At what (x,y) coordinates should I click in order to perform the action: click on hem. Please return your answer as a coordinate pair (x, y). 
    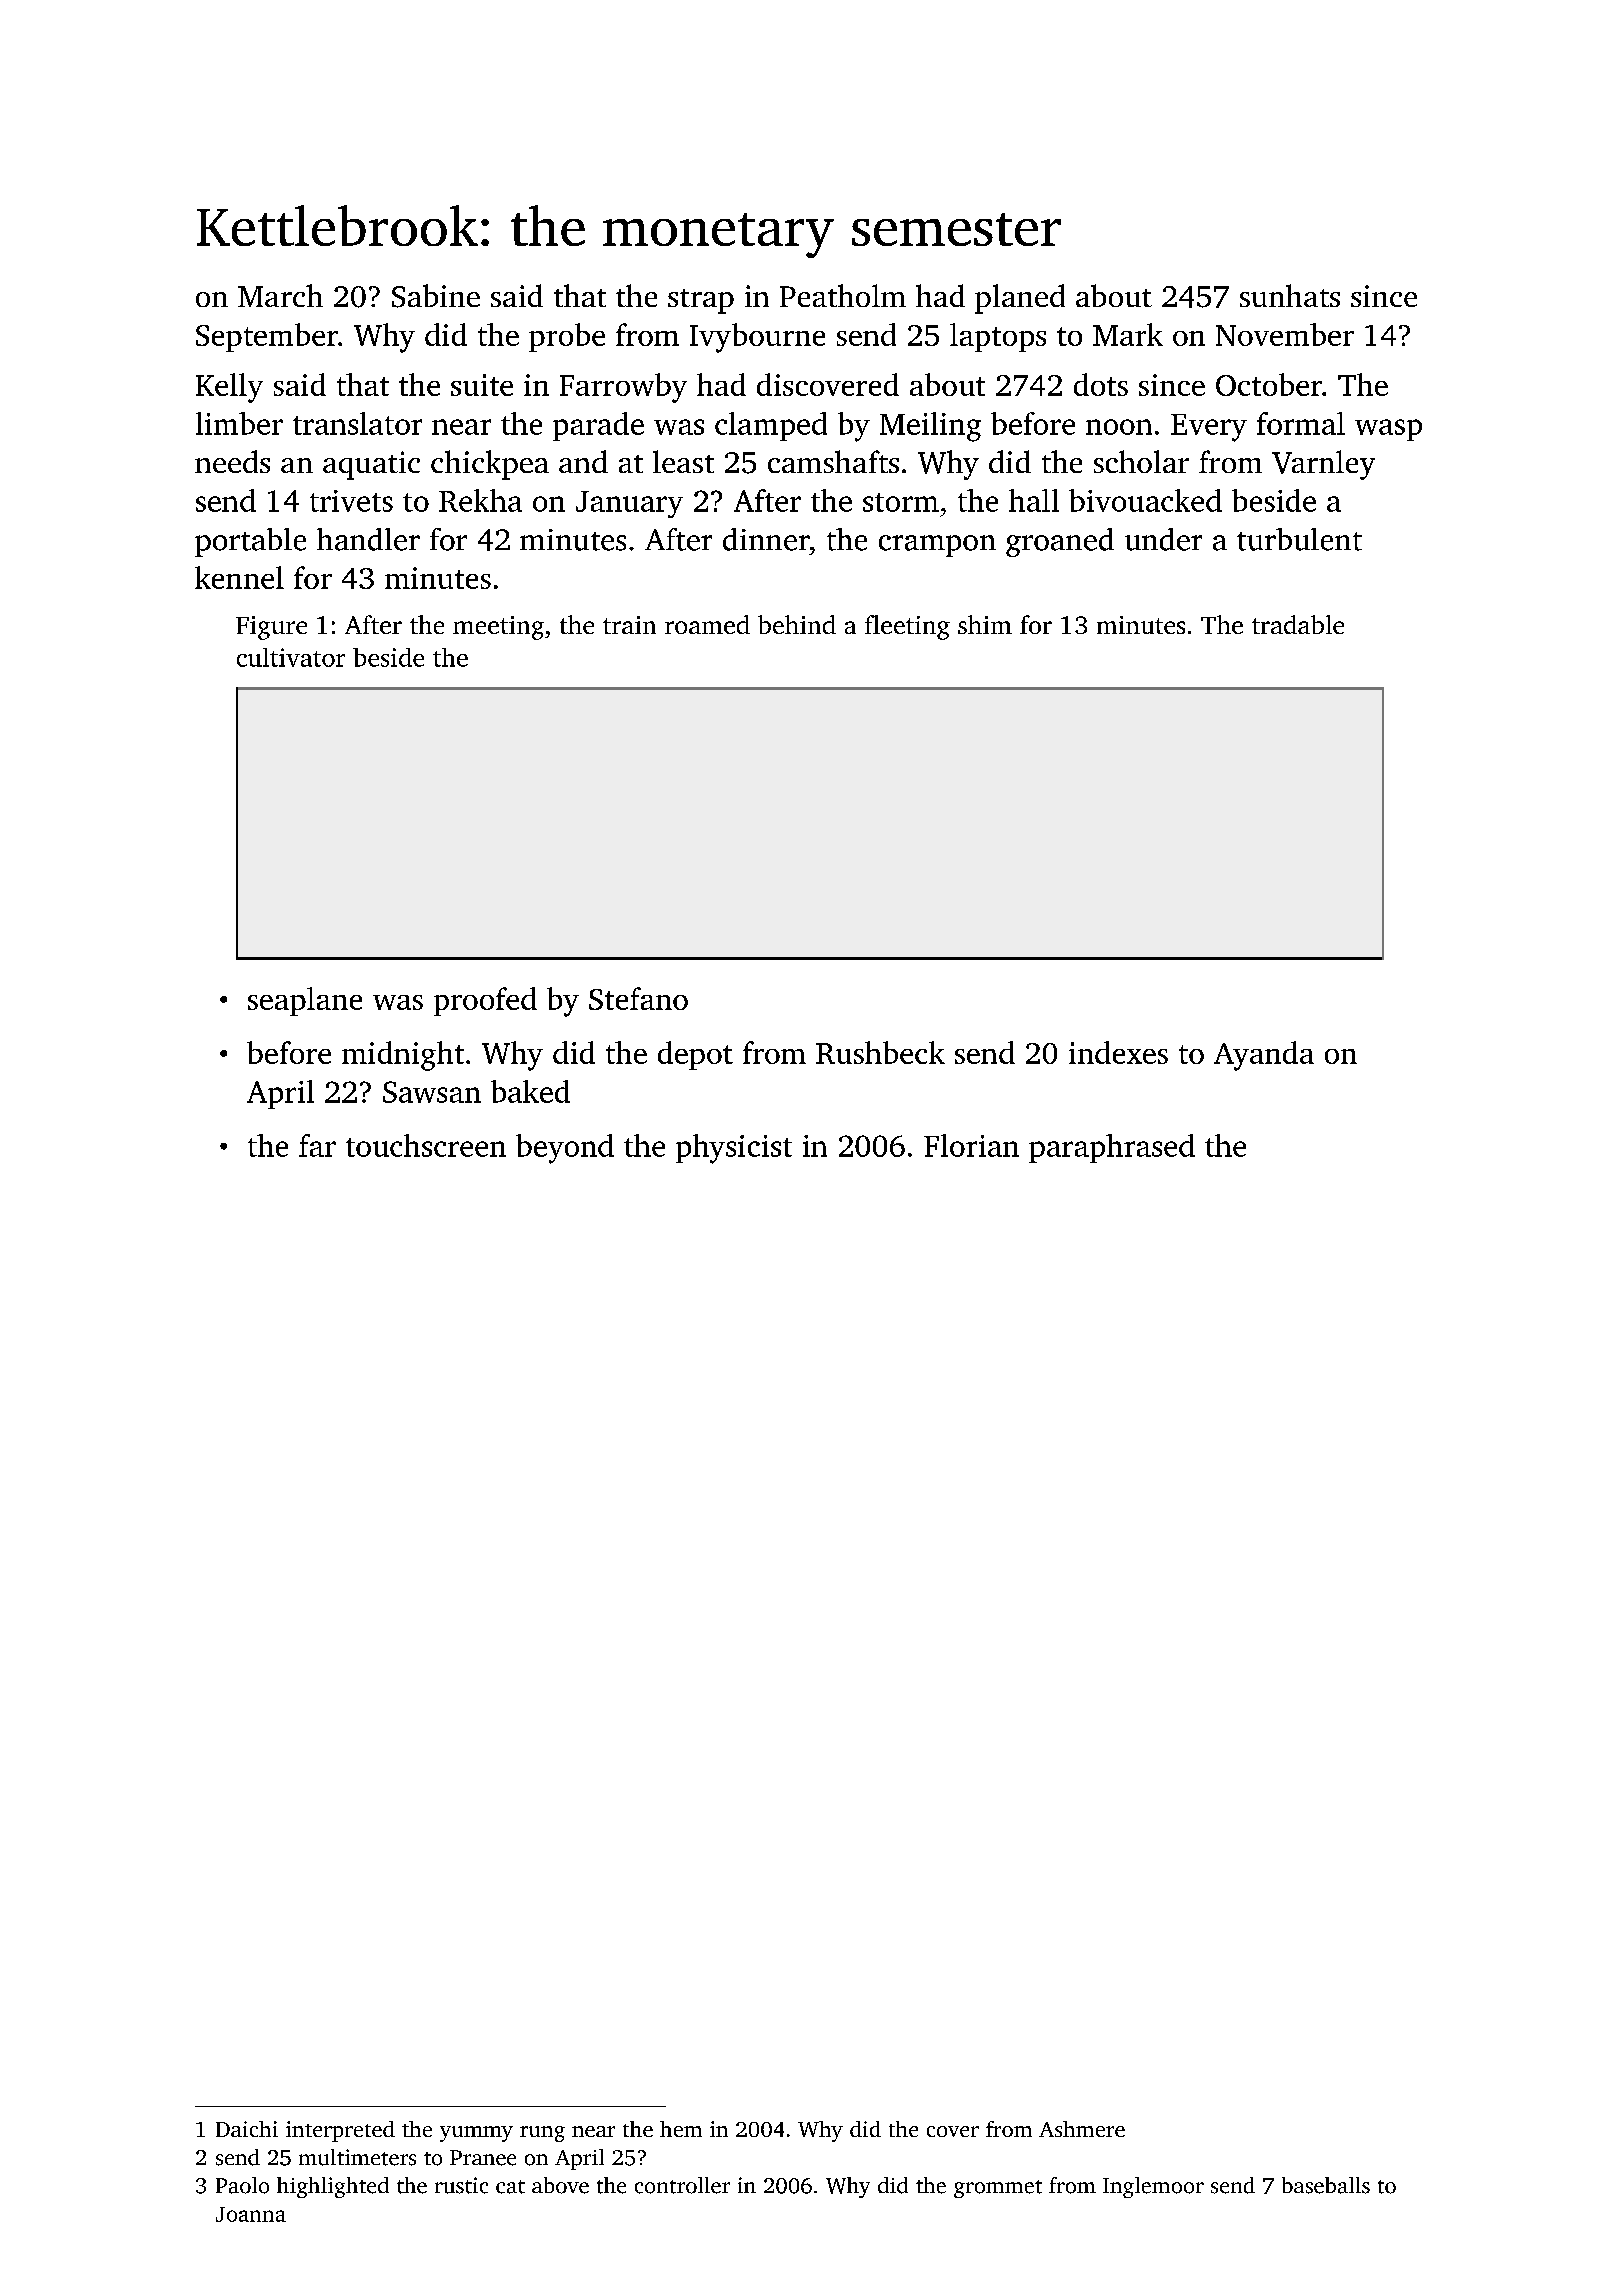
    Looking at the image, I should click on (681, 2129).
